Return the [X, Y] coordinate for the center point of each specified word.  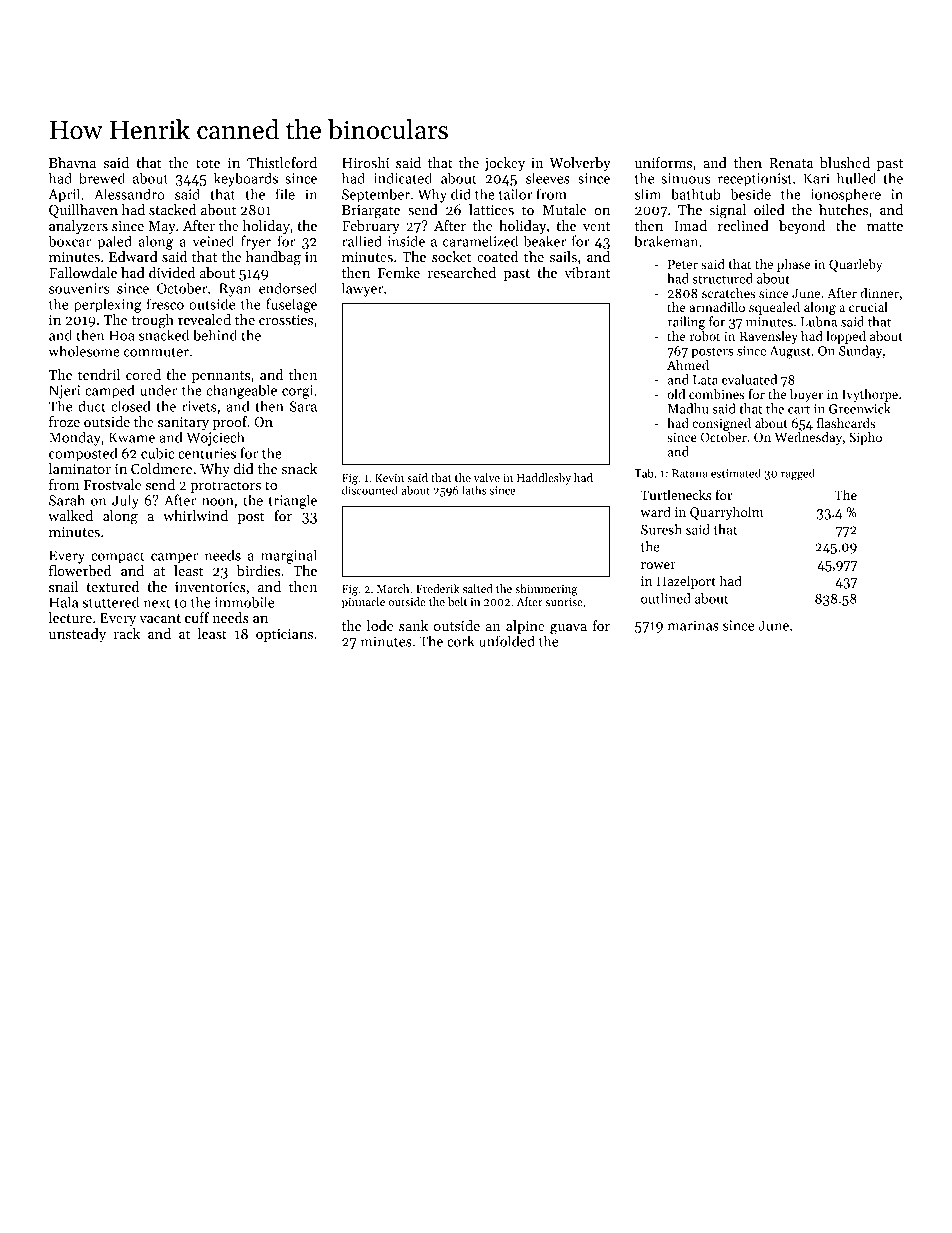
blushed [845, 162]
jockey [504, 164]
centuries [207, 453]
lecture [70, 617]
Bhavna [72, 162]
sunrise [564, 602]
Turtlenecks [676, 494]
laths [474, 490]
